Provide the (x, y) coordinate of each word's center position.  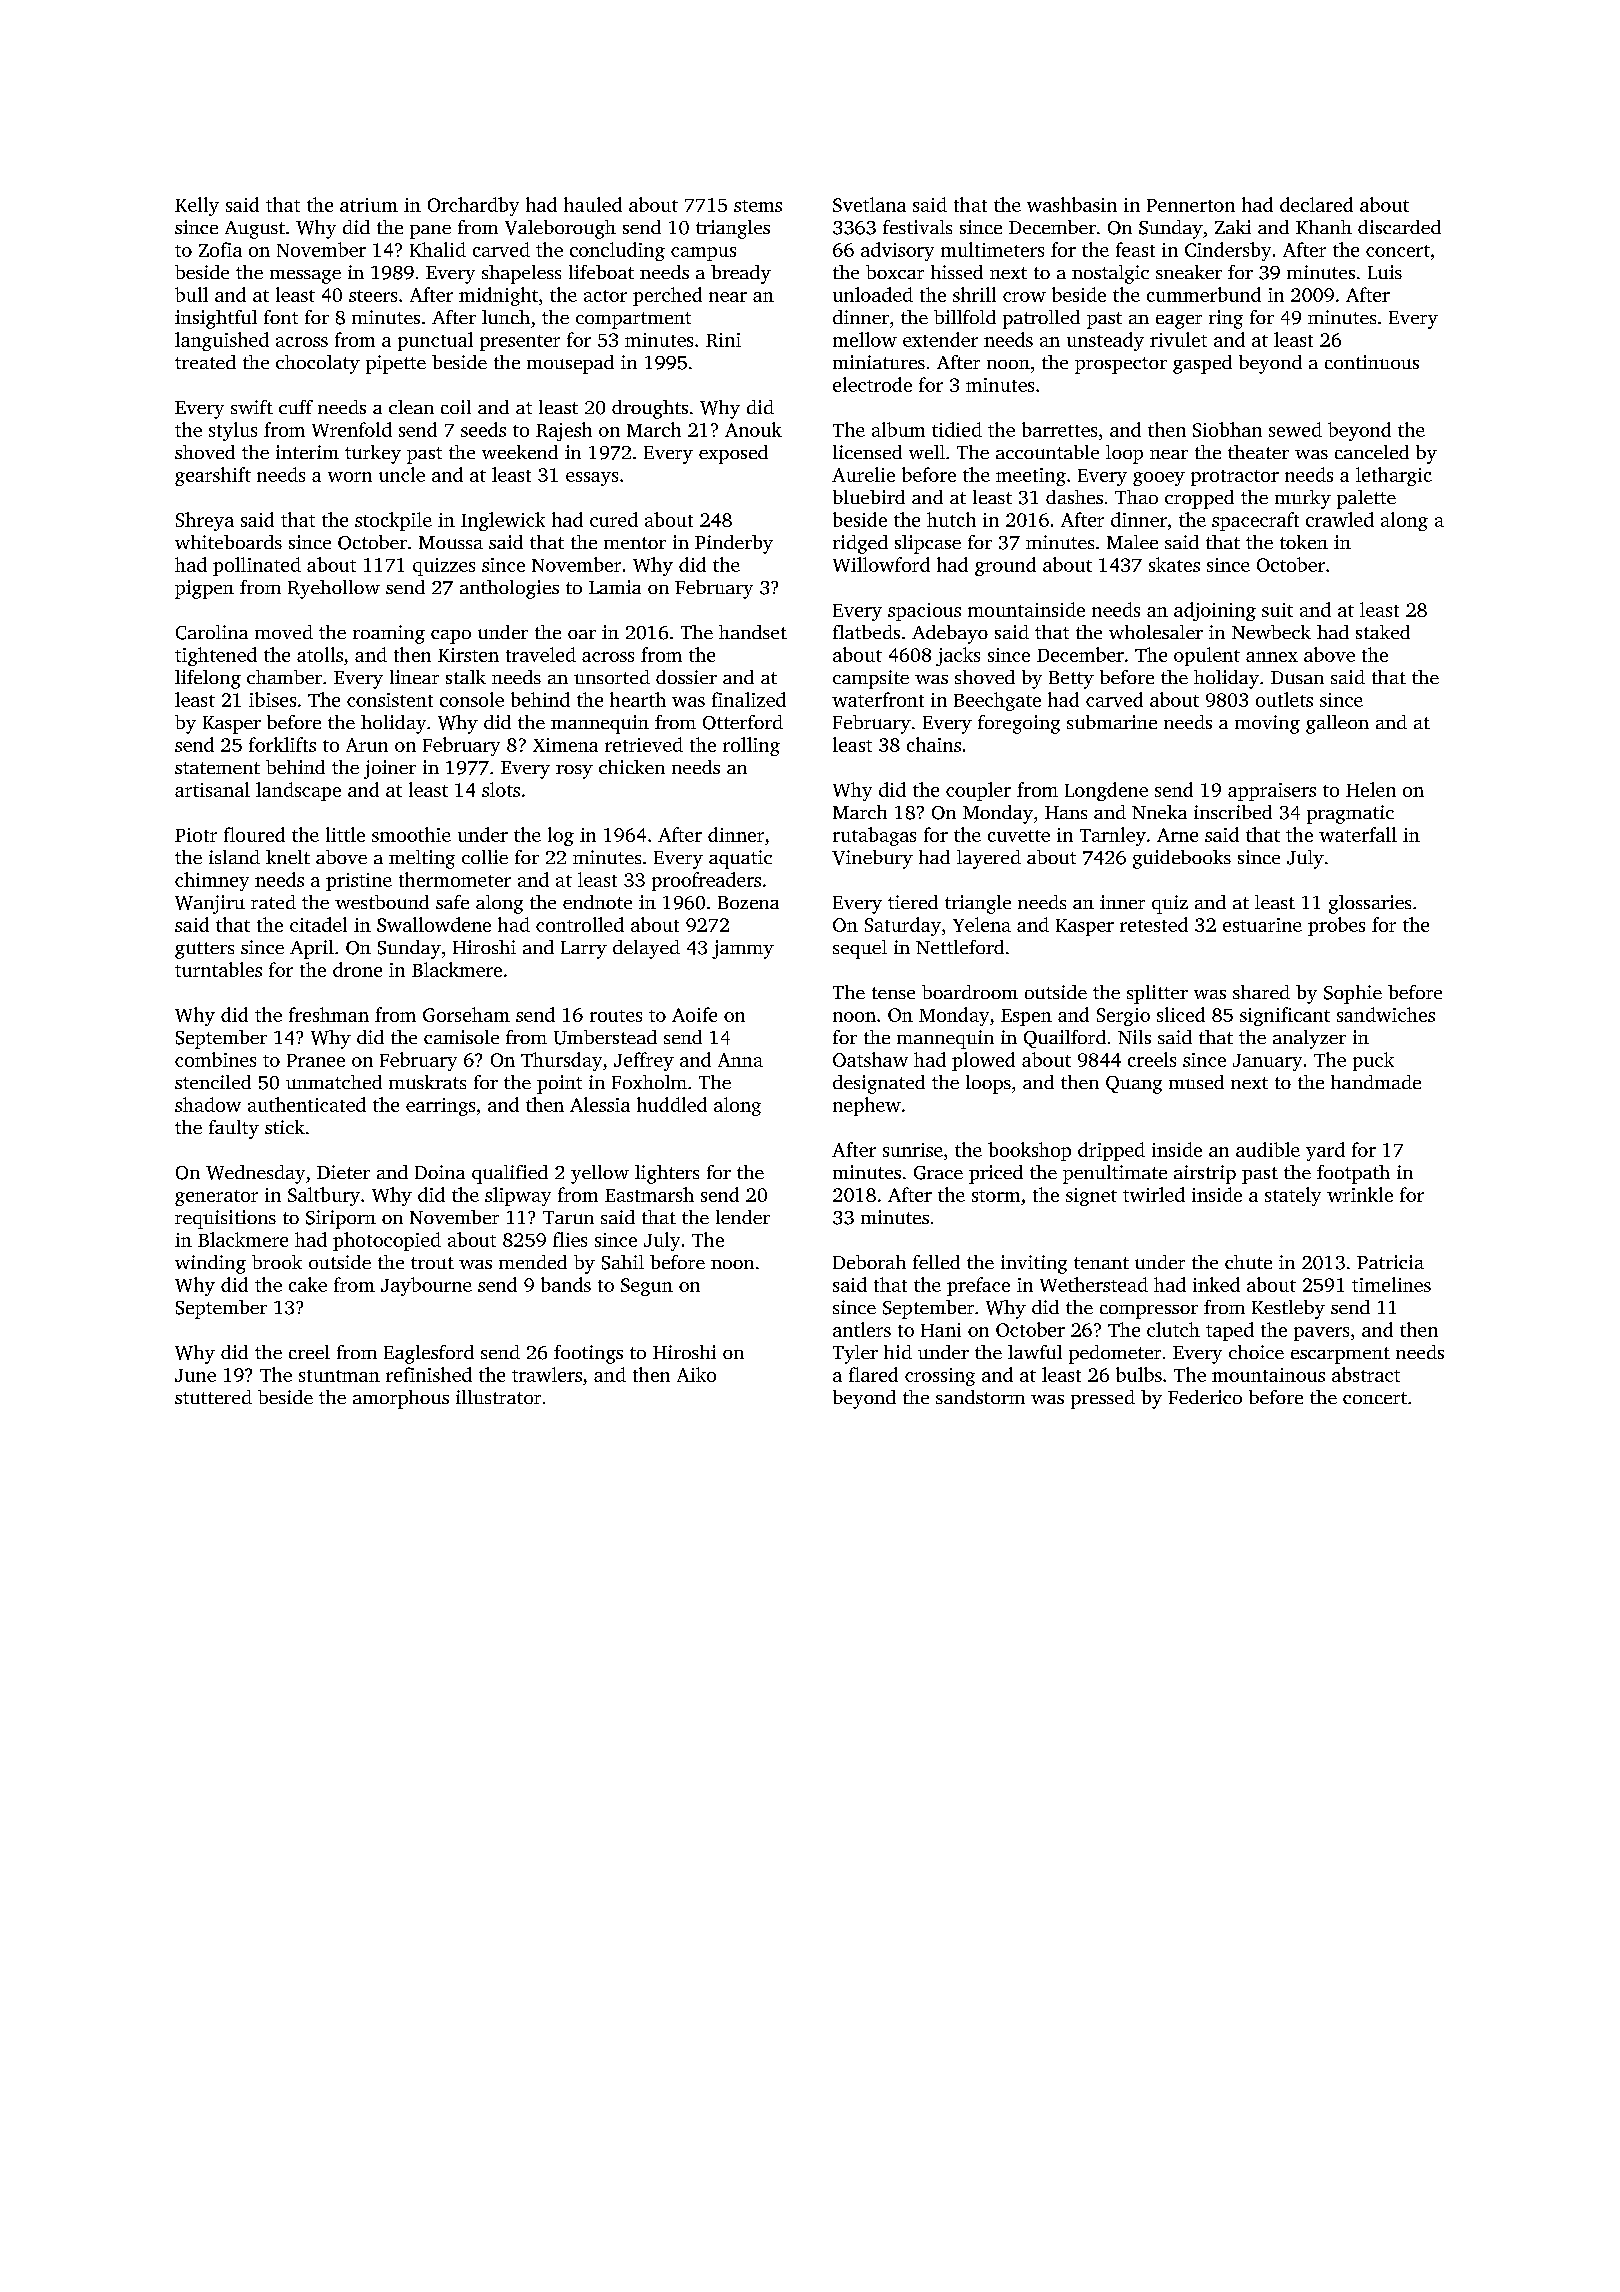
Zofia (220, 249)
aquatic (740, 859)
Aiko (696, 1374)
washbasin (1072, 204)
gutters (204, 950)
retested (1154, 924)
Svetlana (869, 204)
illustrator (498, 1397)
